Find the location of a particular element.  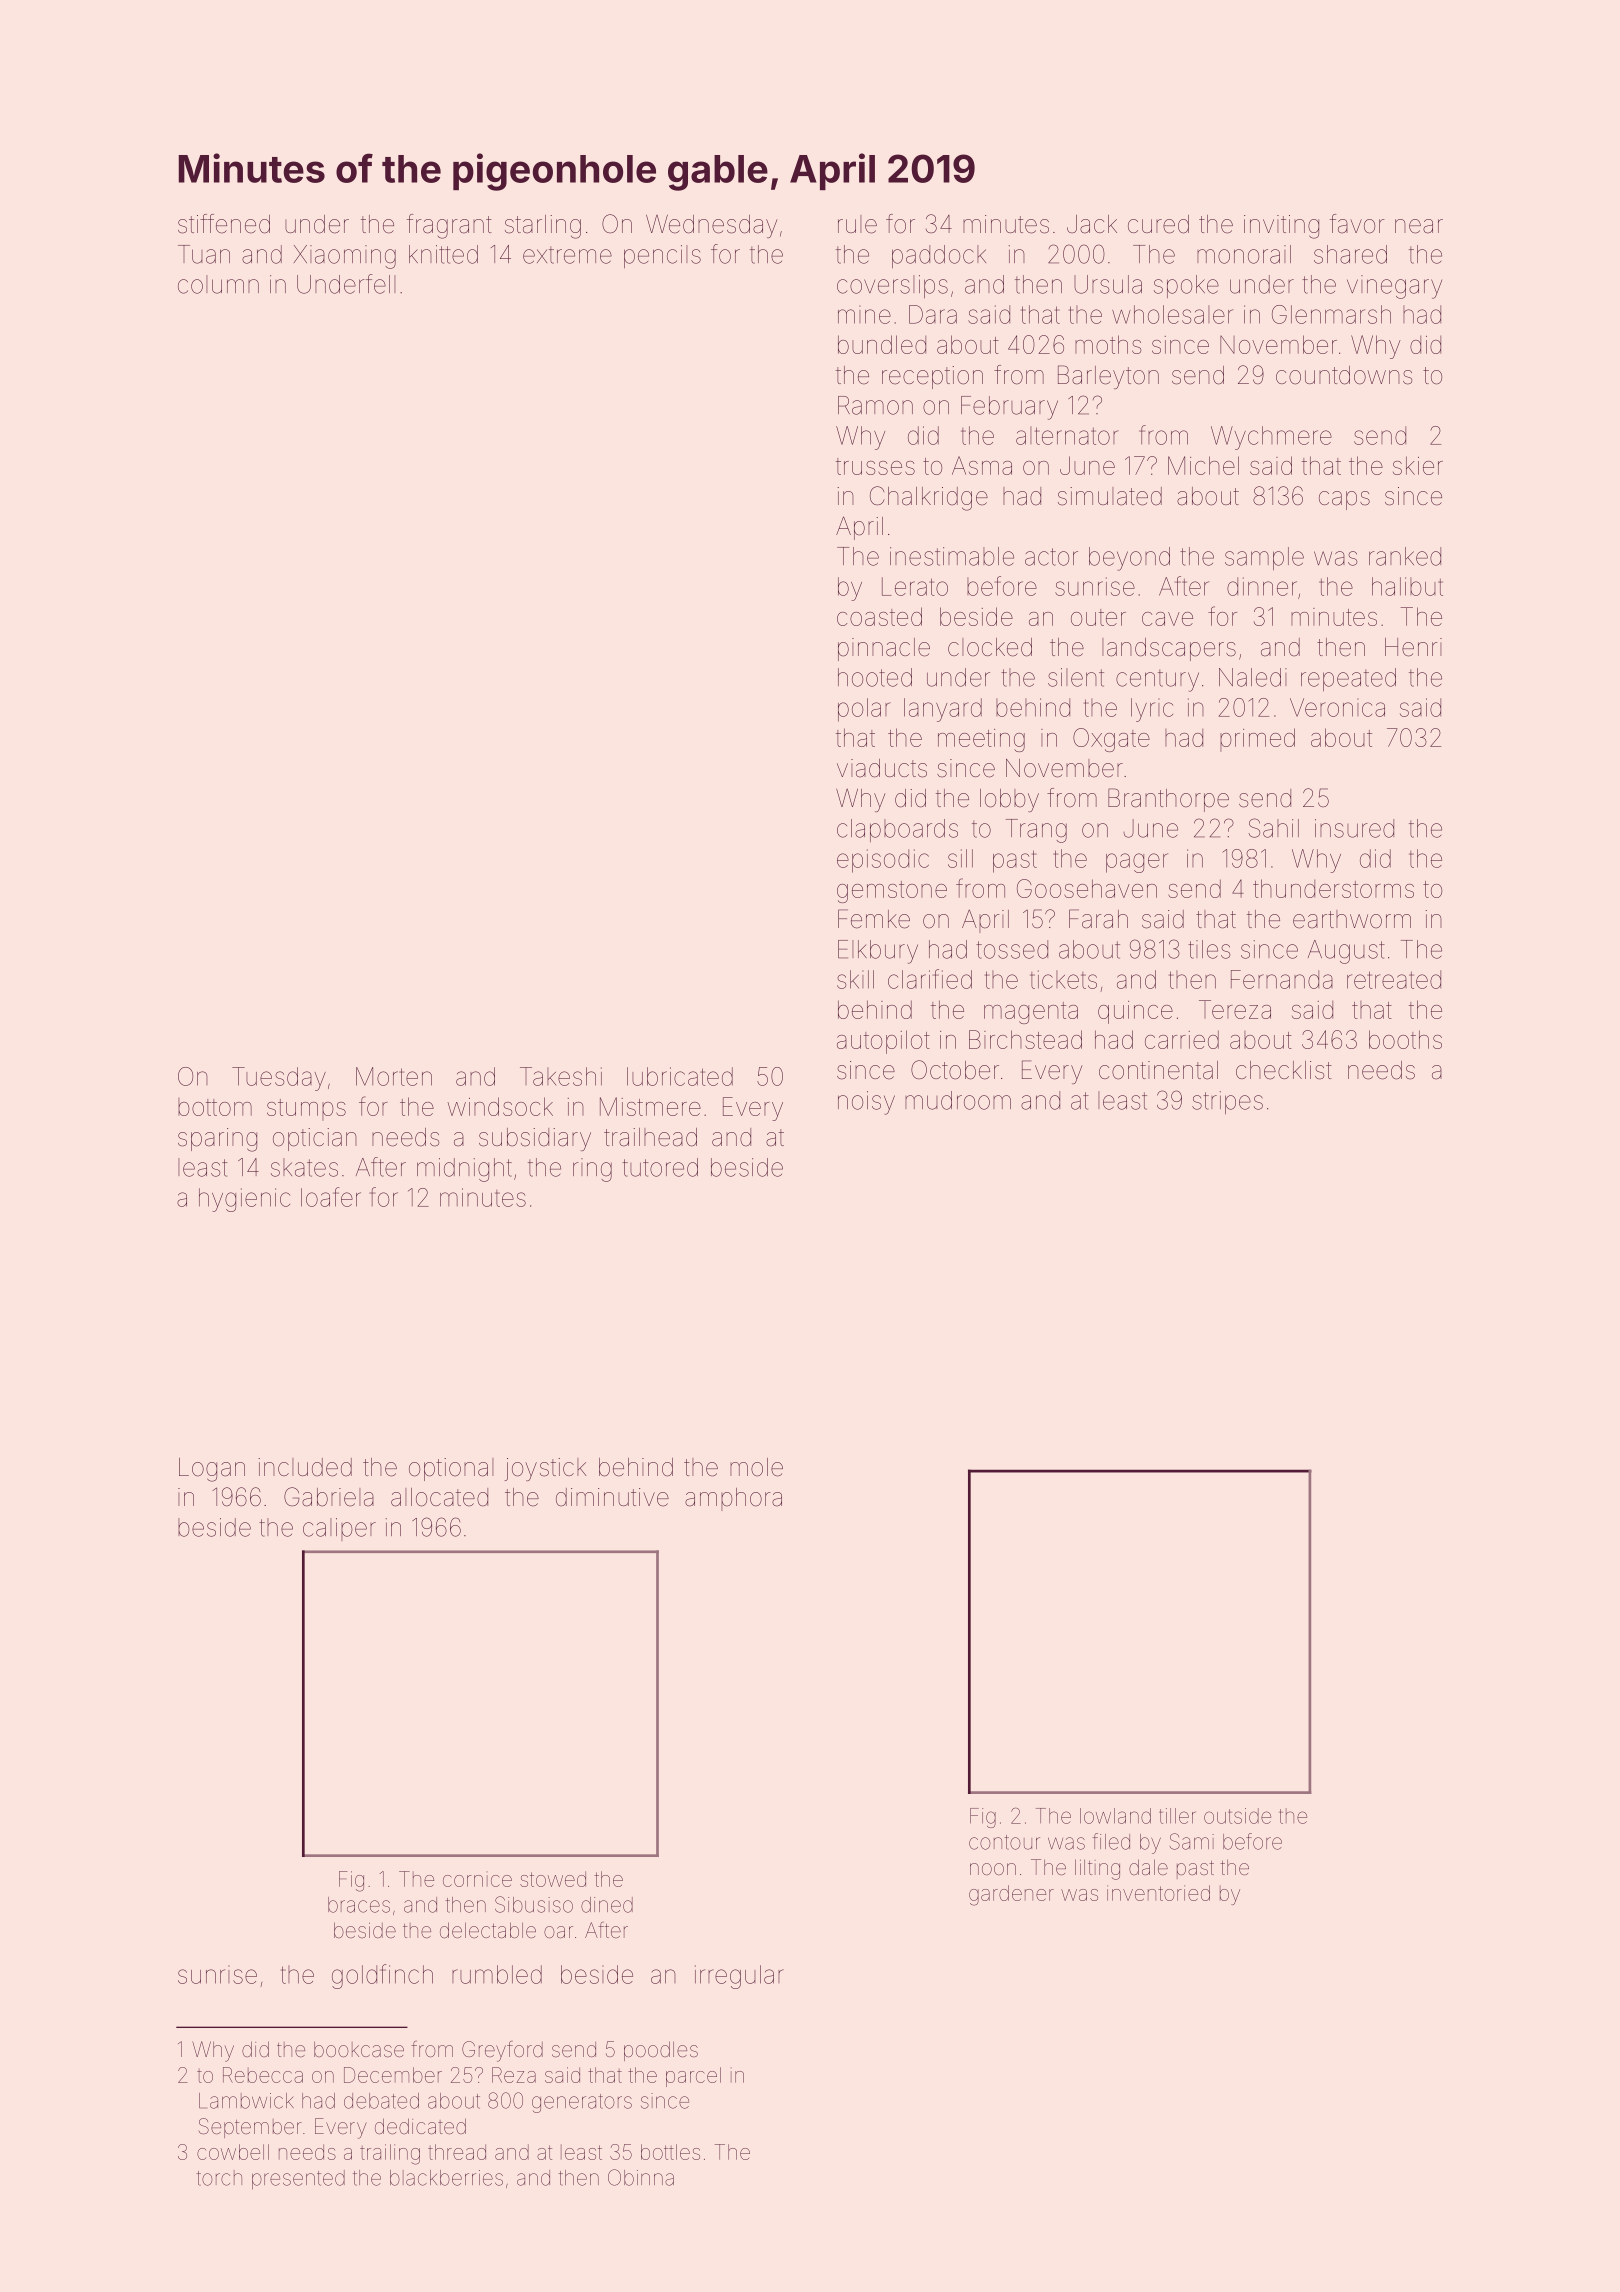

skill is located at coordinates (855, 979).
